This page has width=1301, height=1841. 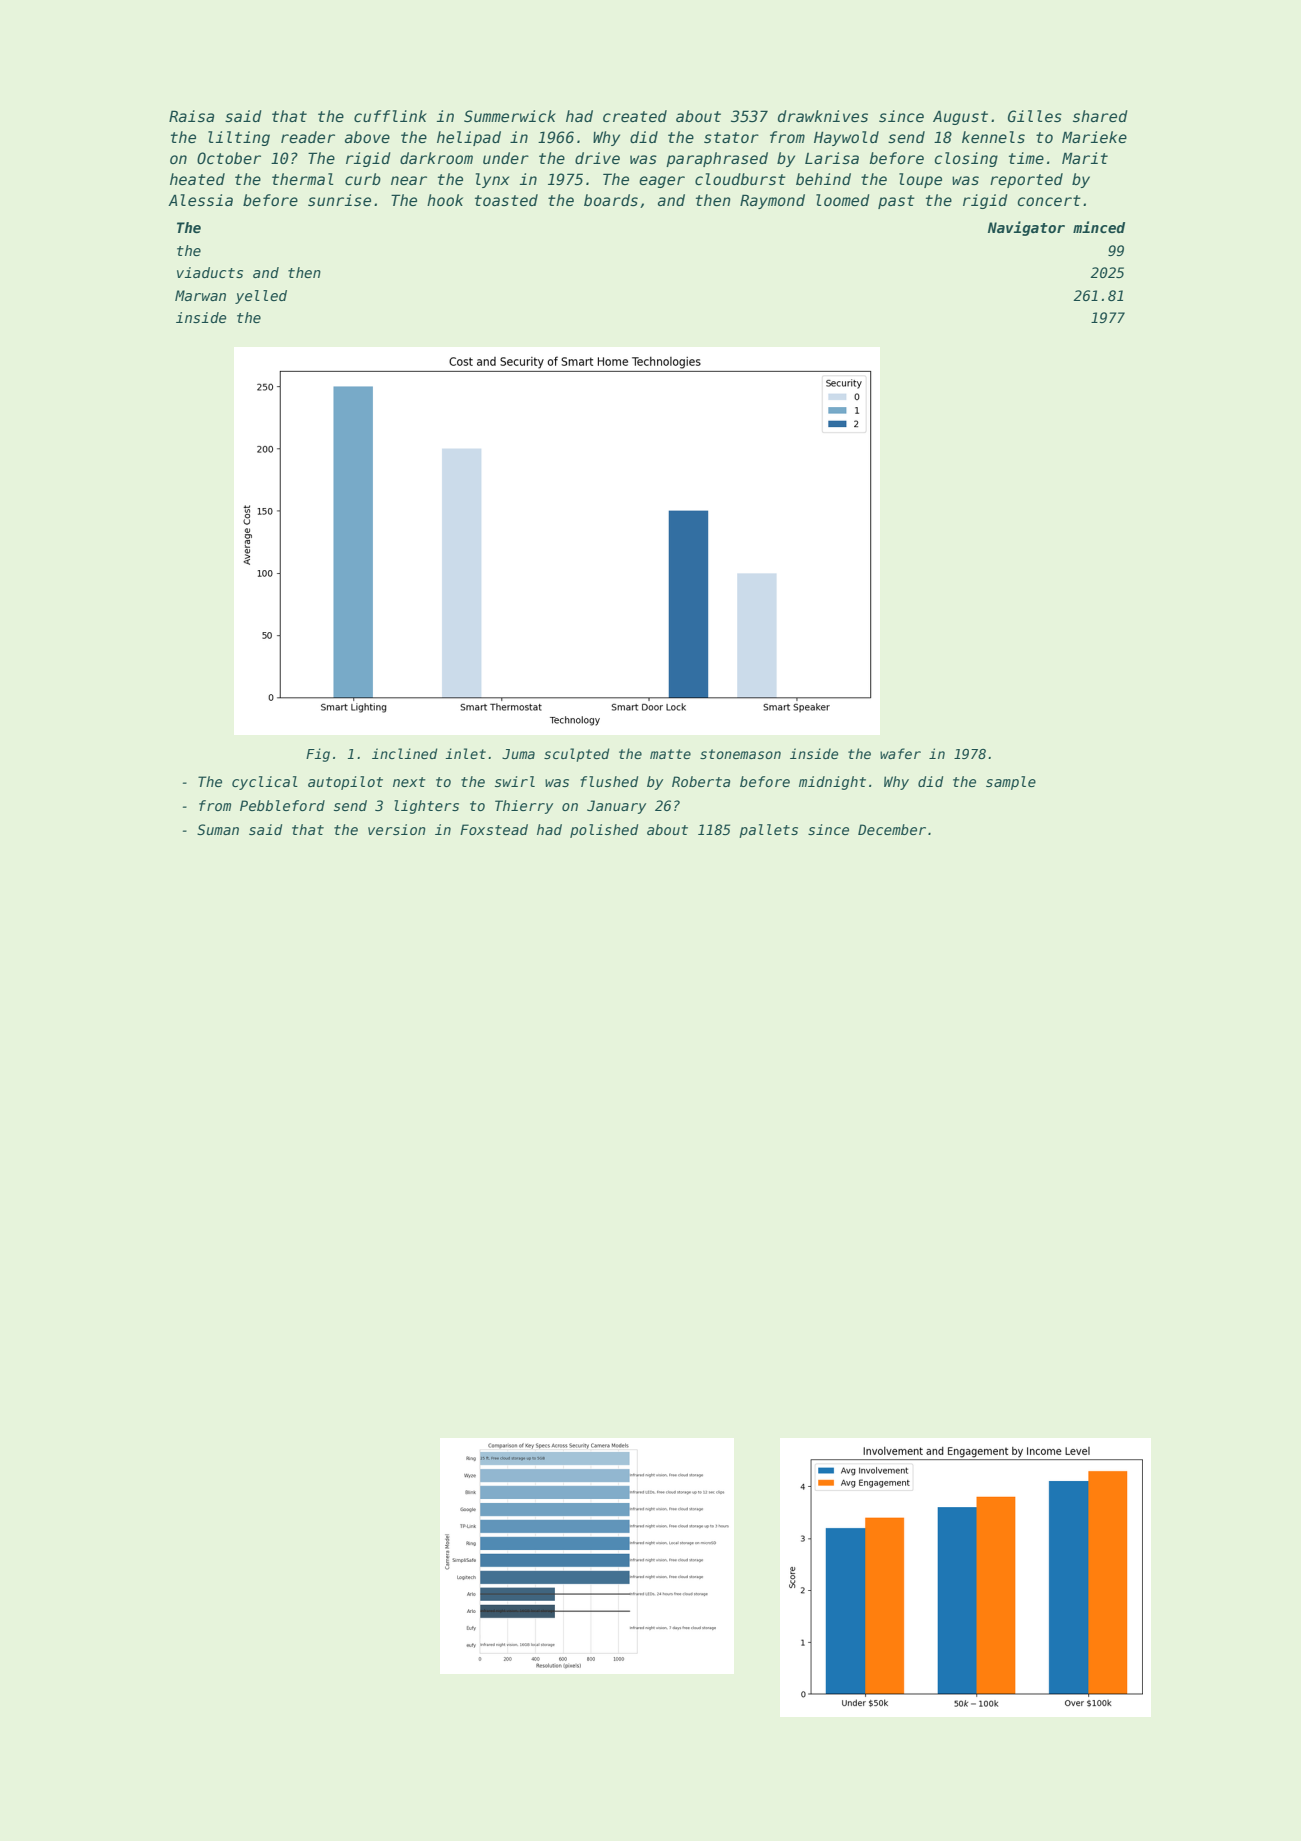 What do you see at coordinates (604, 831) in the page?
I see `polished` at bounding box center [604, 831].
